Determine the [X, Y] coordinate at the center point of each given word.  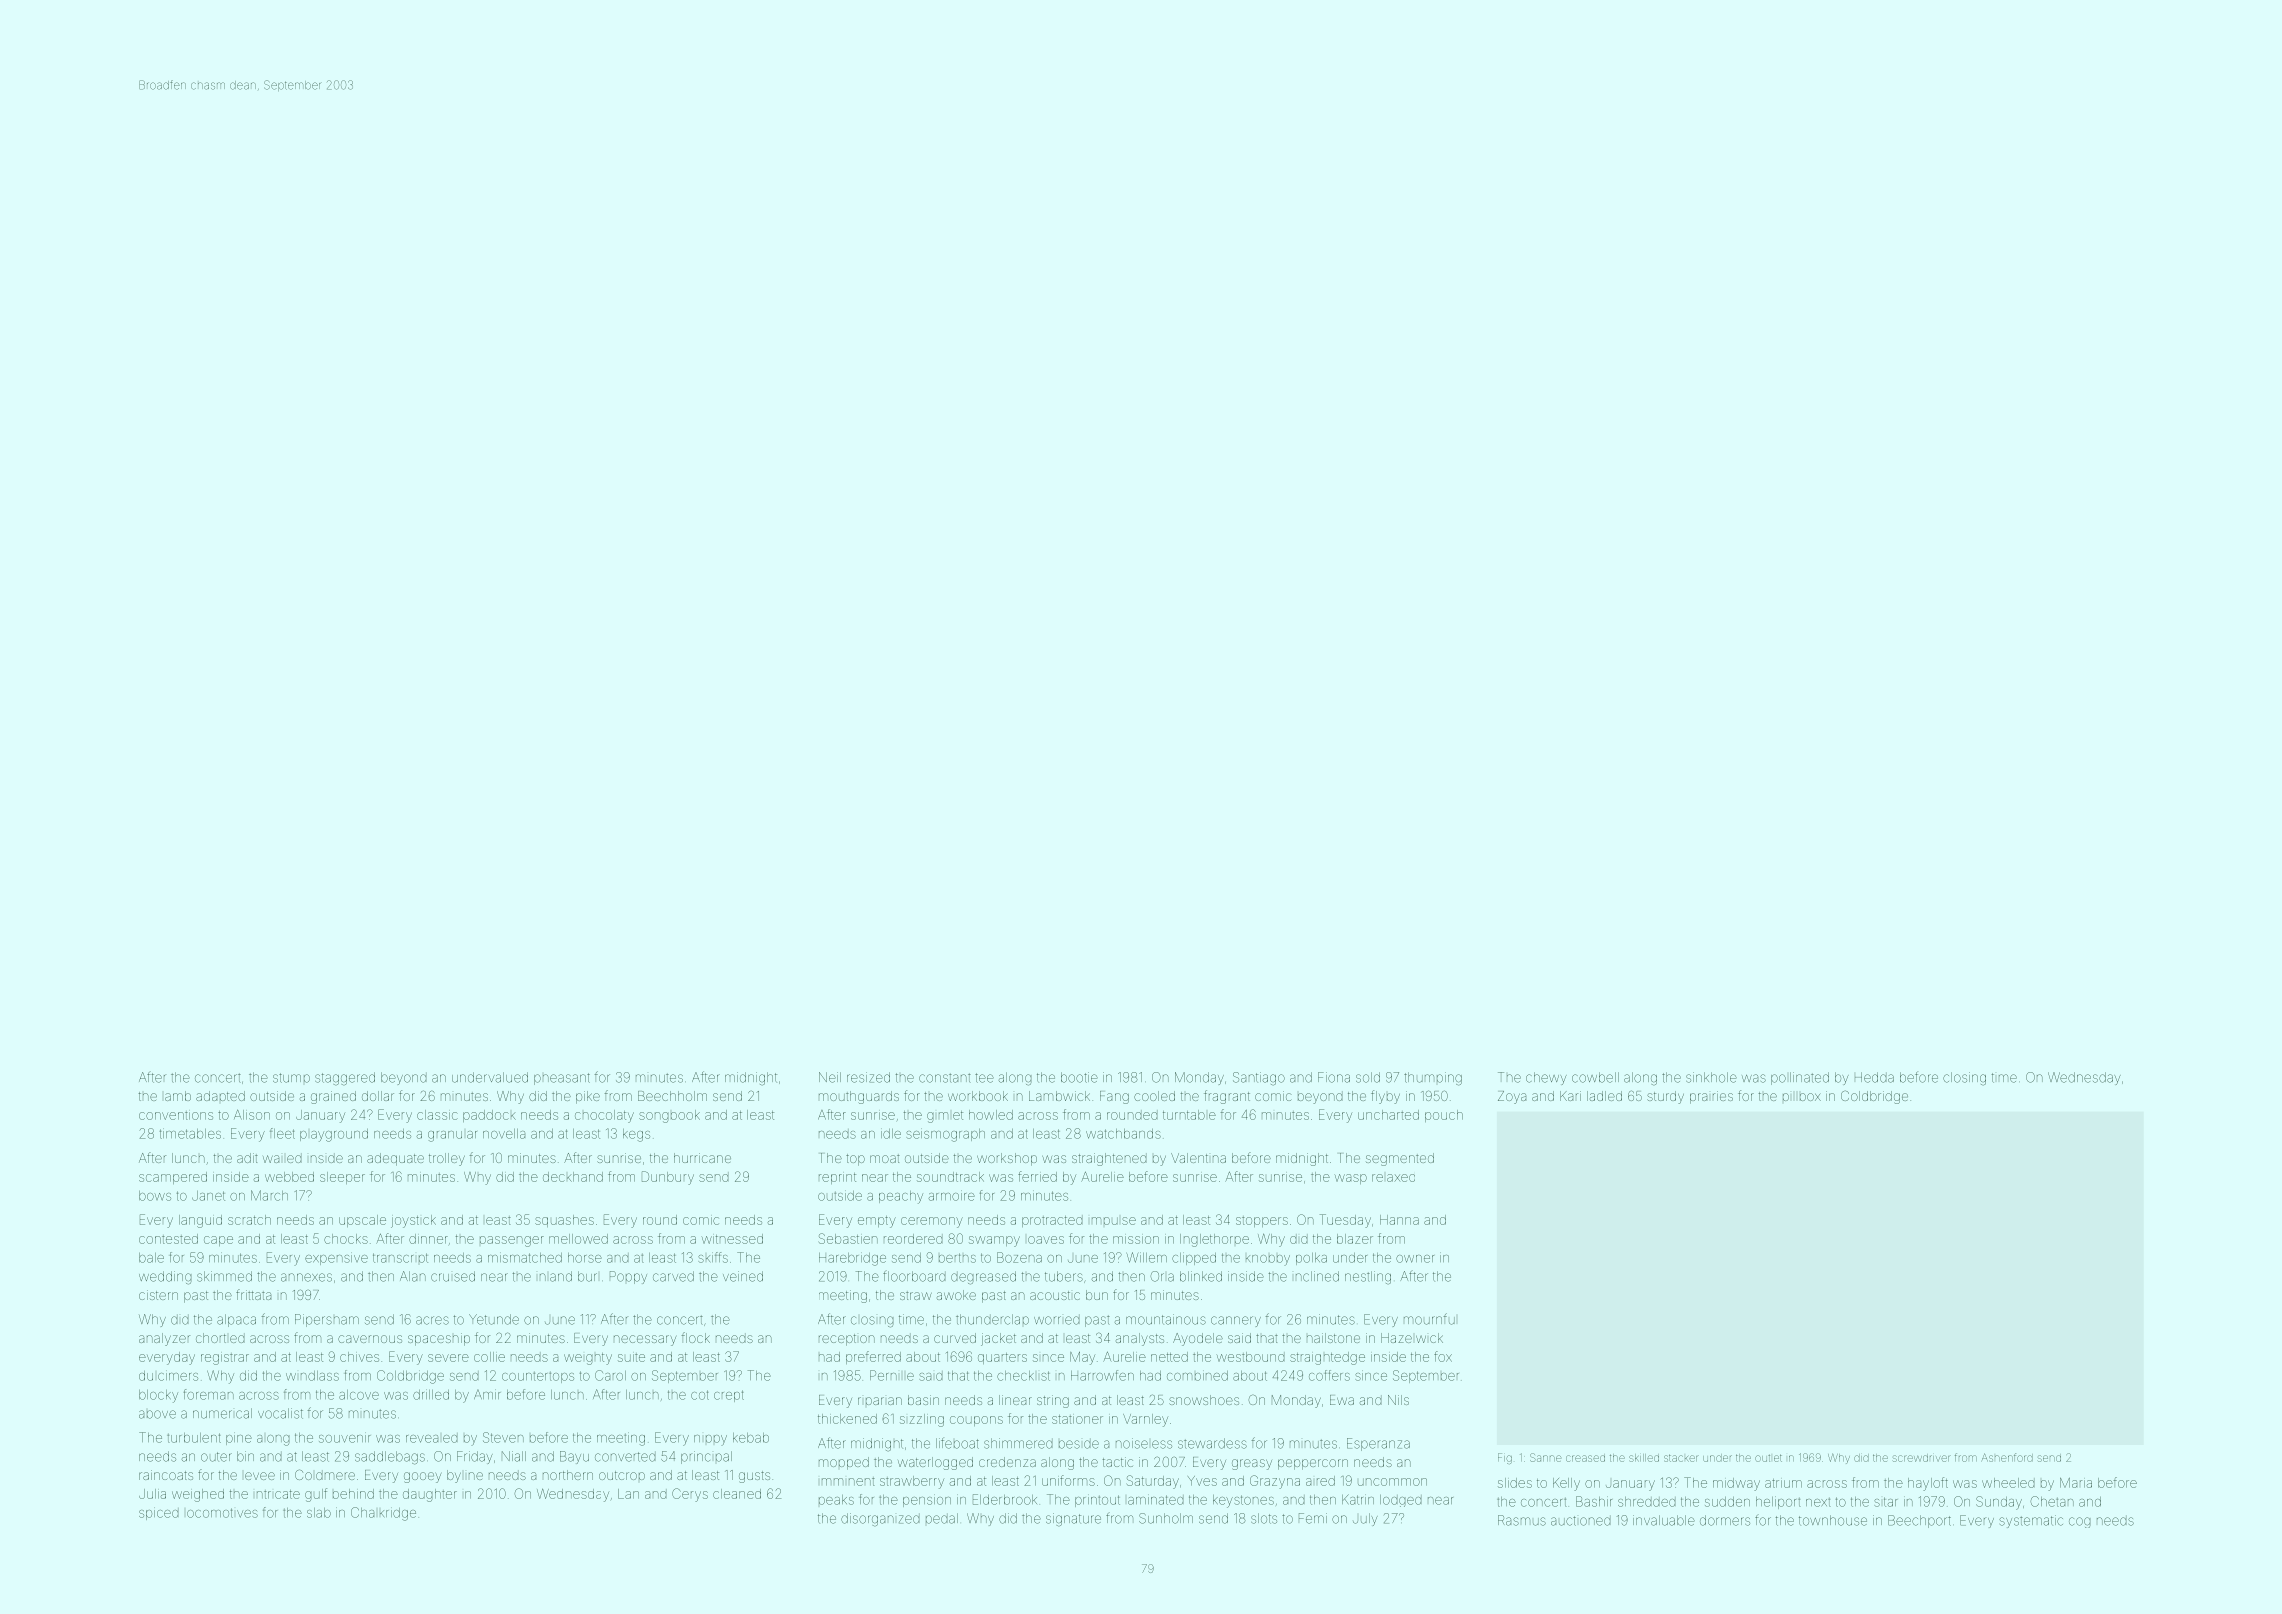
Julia [152, 1494]
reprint [837, 1178]
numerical [222, 1413]
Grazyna [1275, 1482]
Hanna [1399, 1220]
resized [868, 1077]
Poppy [628, 1277]
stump [291, 1078]
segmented [1400, 1159]
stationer [1077, 1419]
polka [1311, 1259]
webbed [289, 1177]
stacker [1680, 1458]
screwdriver [1921, 1458]
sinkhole [1711, 1077]
